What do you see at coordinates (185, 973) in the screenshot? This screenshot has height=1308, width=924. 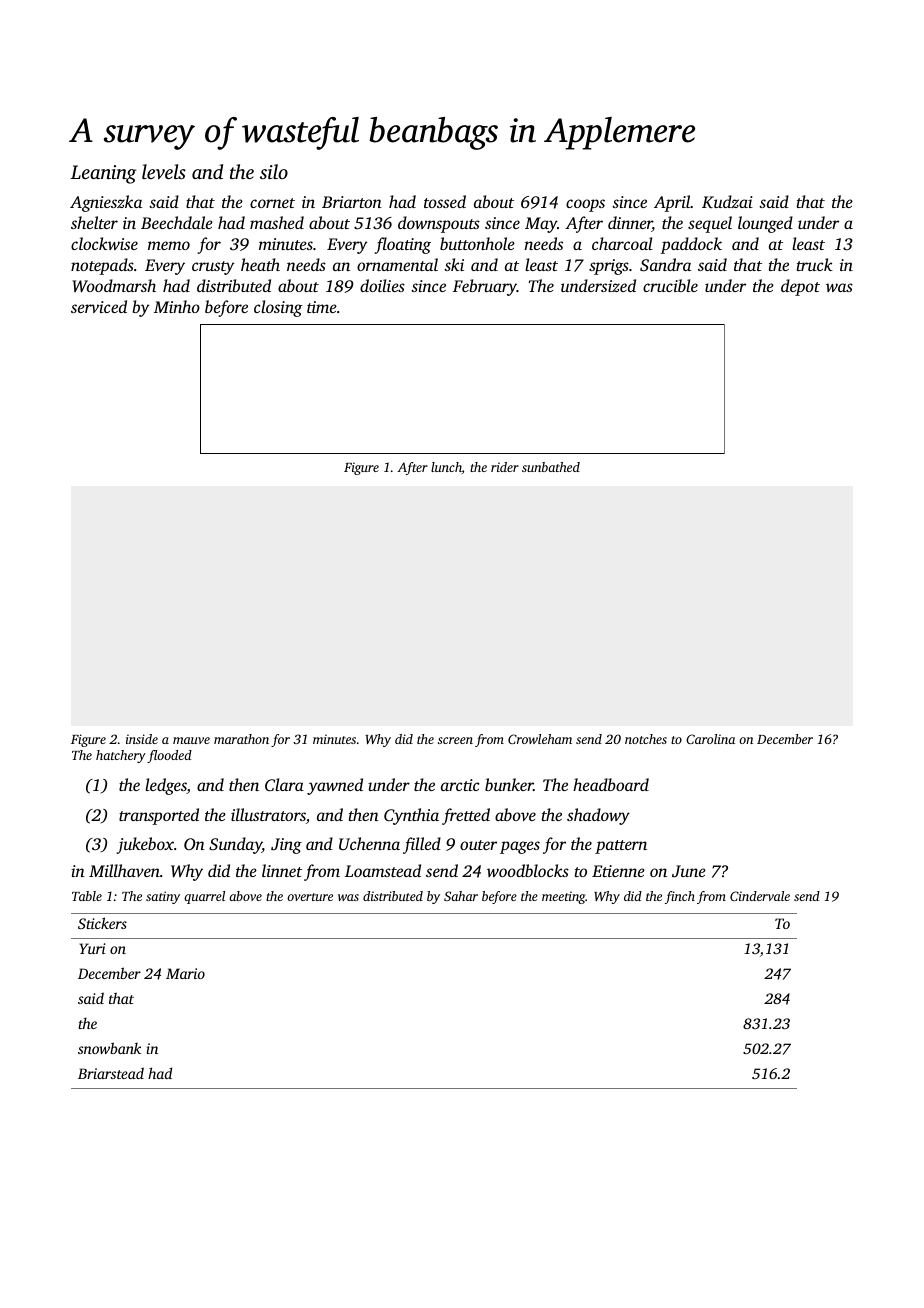 I see `Mario` at bounding box center [185, 973].
